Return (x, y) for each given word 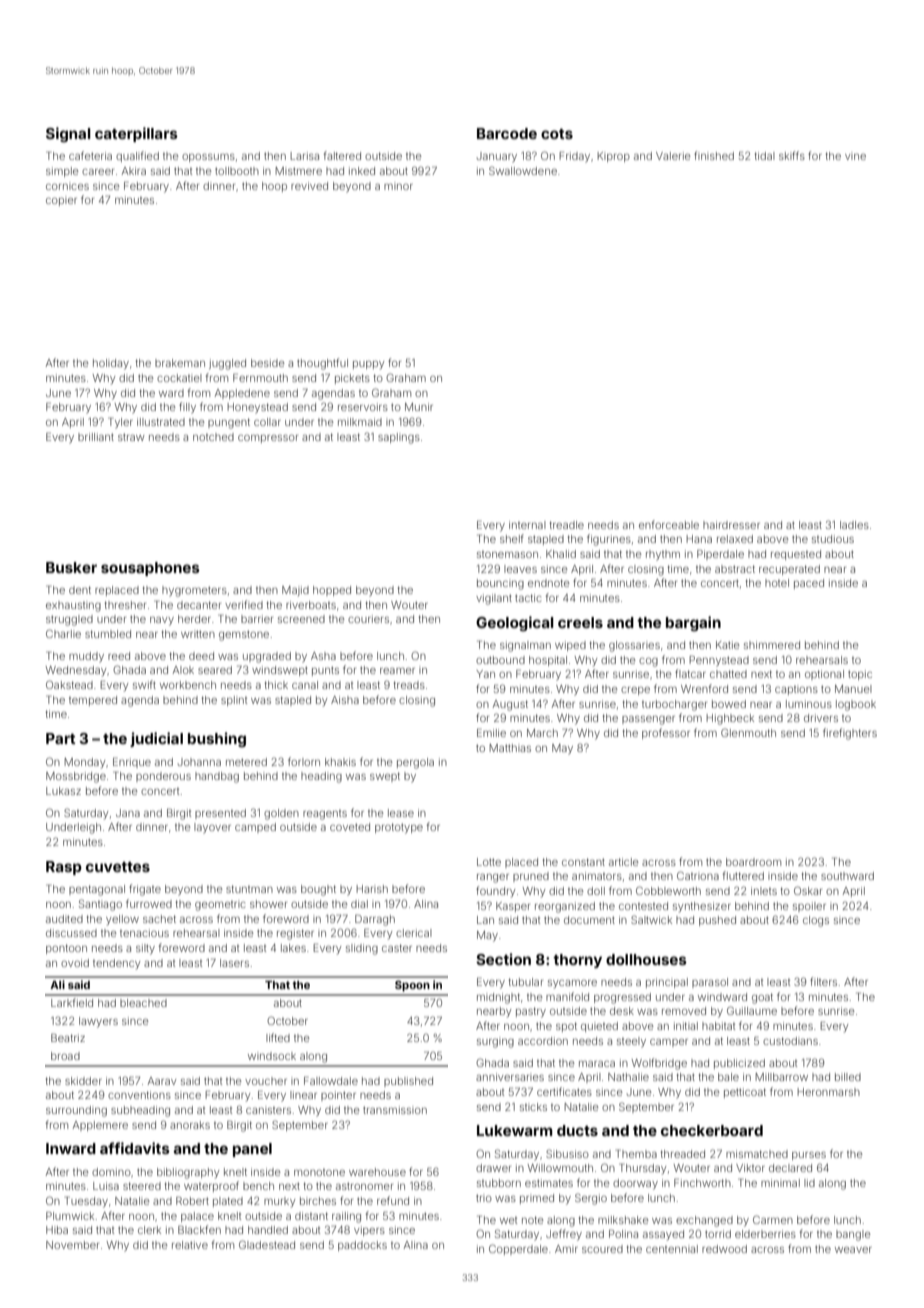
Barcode (507, 133)
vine (855, 157)
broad (65, 1056)
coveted (350, 827)
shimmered (772, 645)
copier (61, 202)
